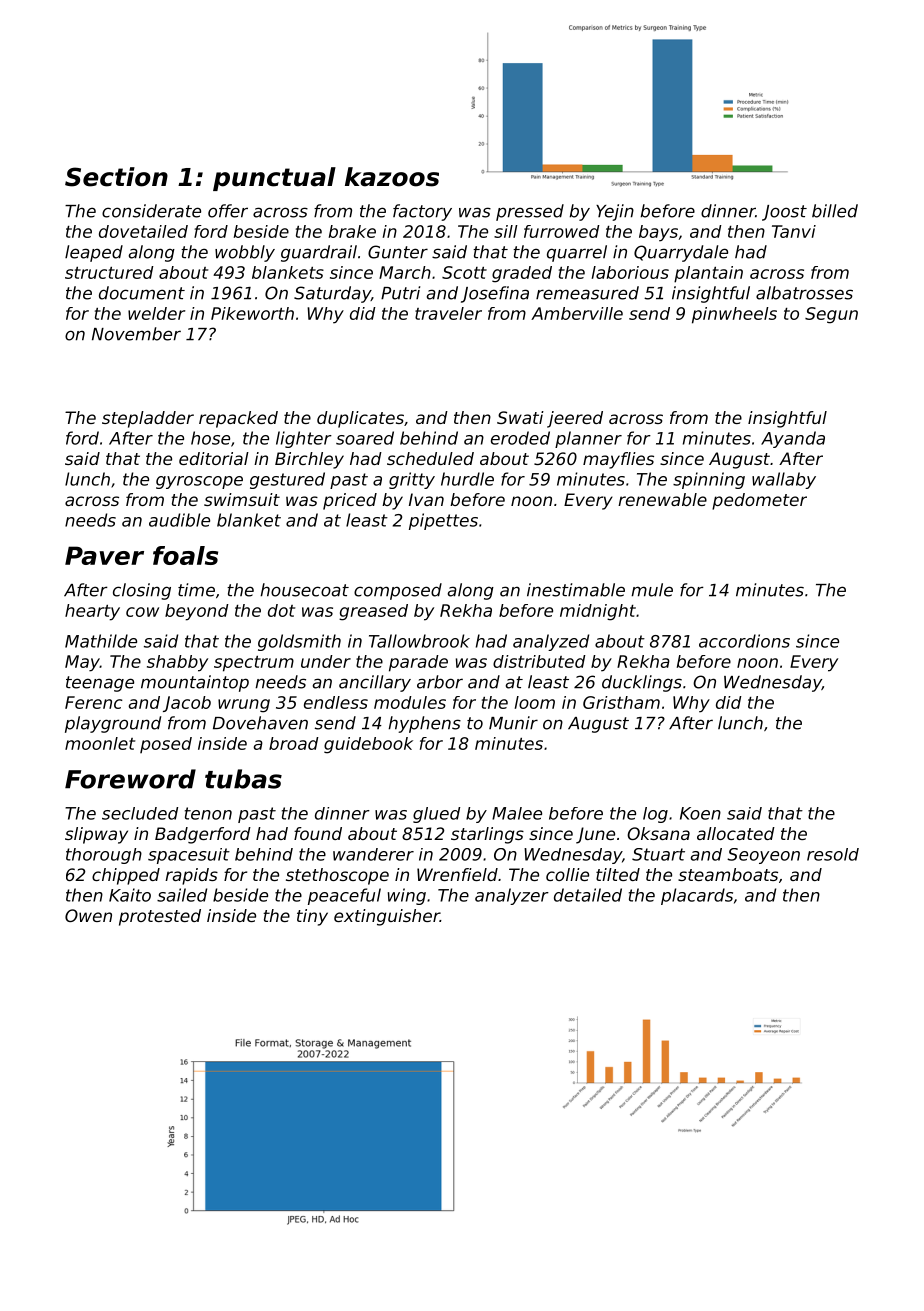 The height and width of the page is (1311, 924). I want to click on Ayanda, so click(793, 439).
